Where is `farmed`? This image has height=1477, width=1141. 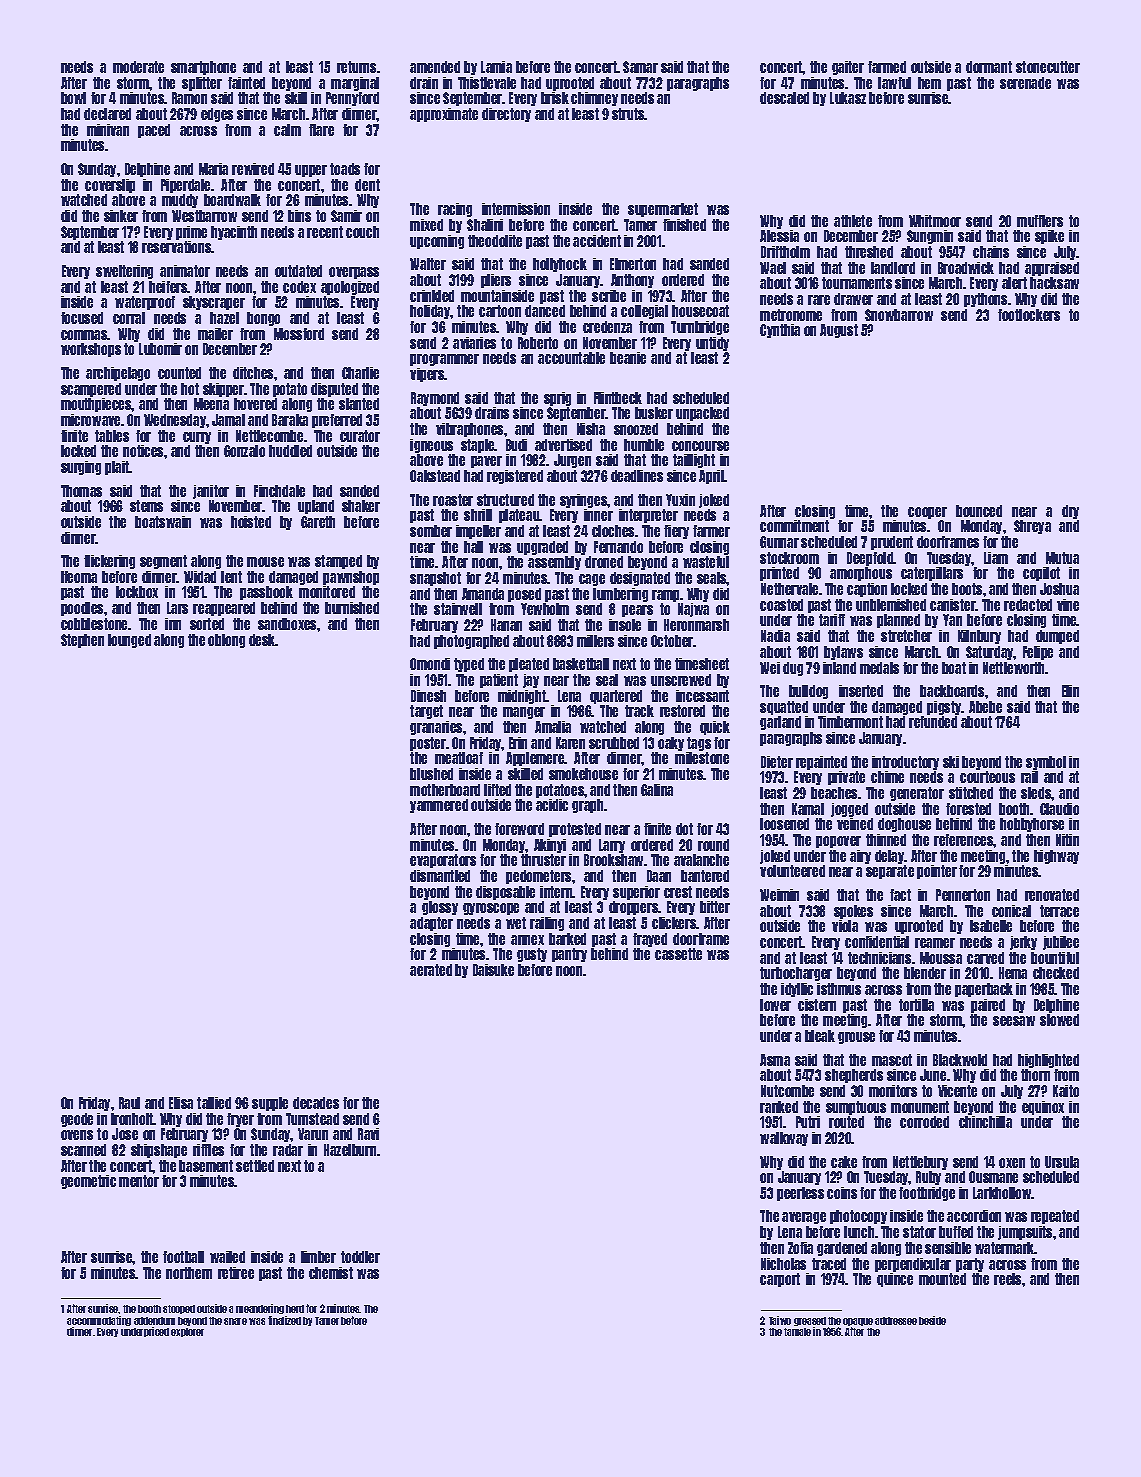 farmed is located at coordinates (887, 67).
